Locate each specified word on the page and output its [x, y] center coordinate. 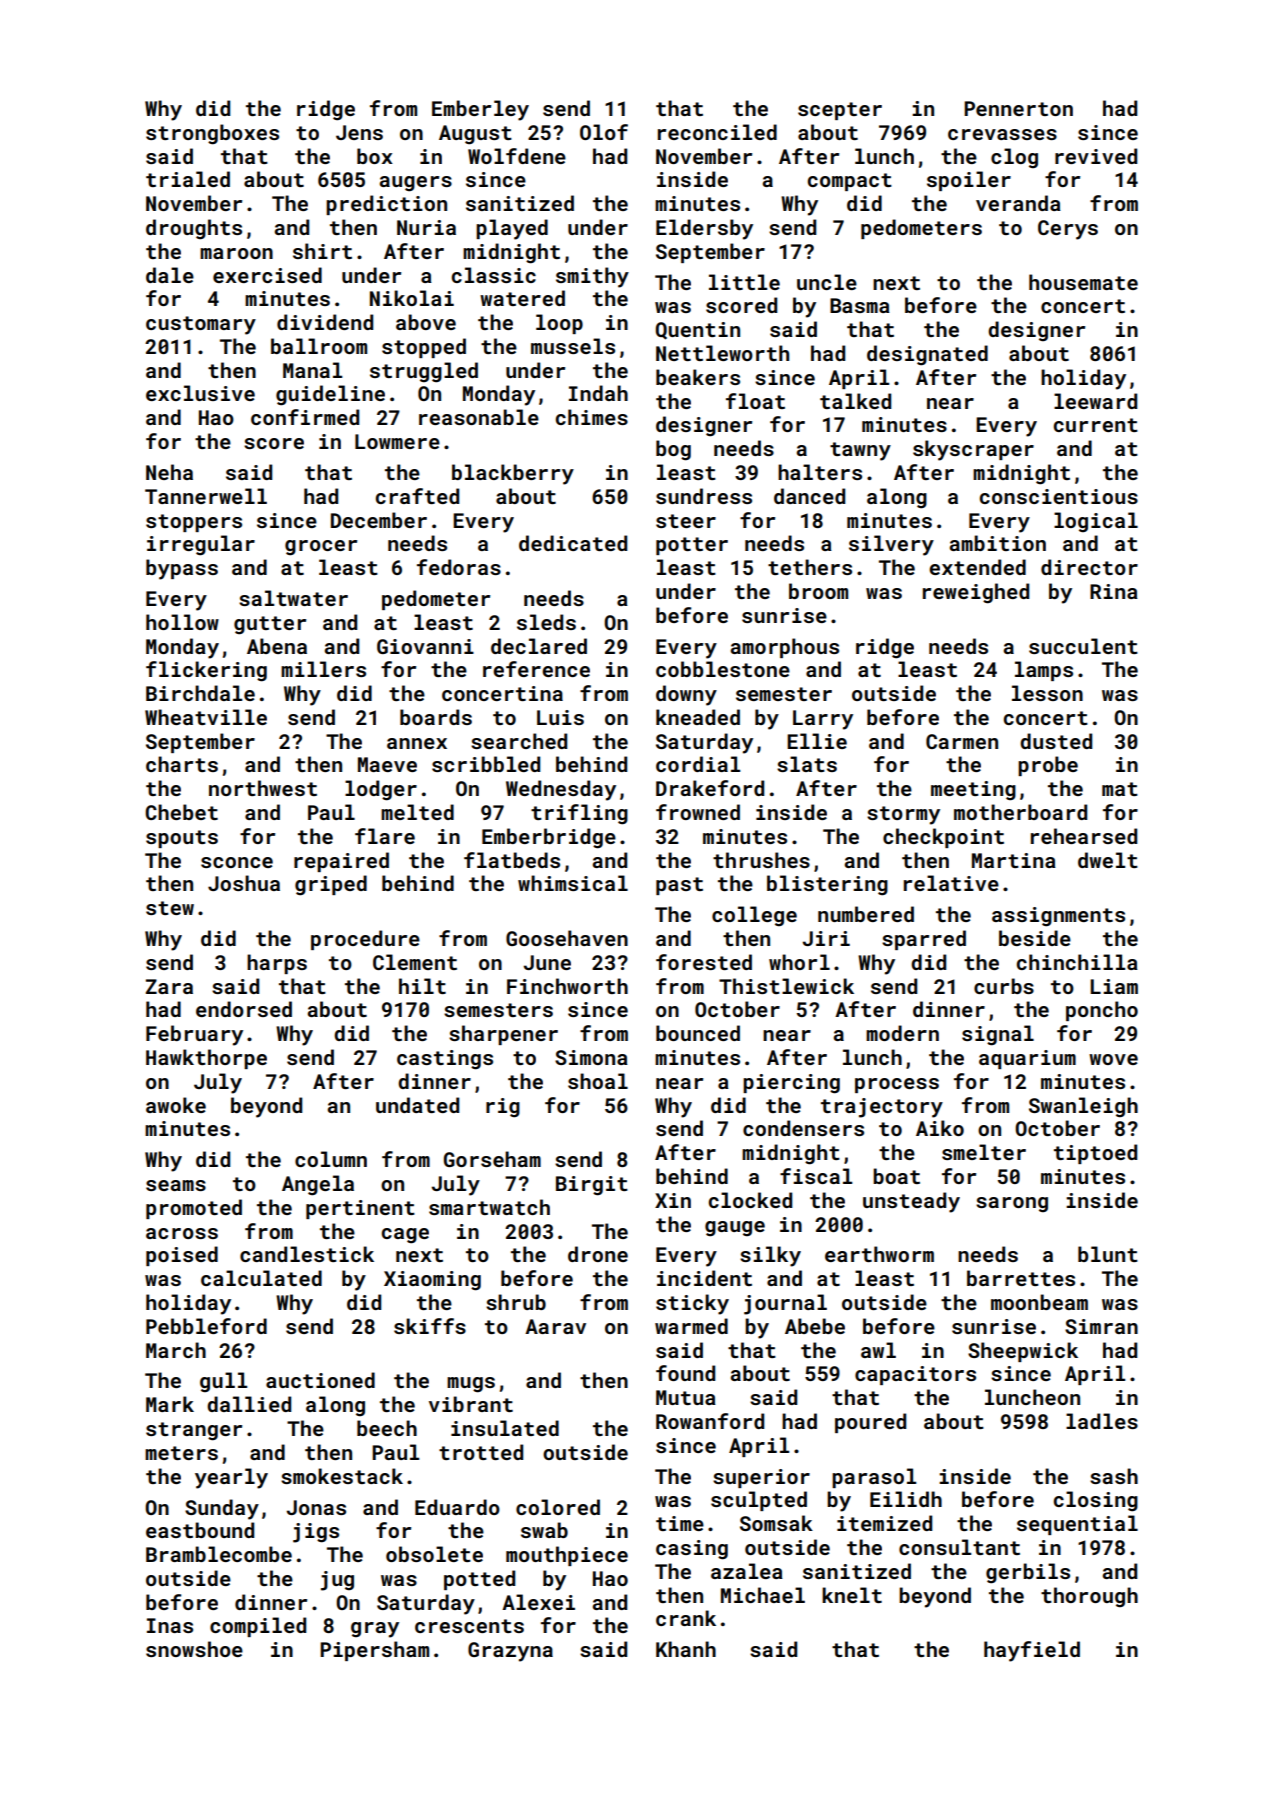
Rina [1114, 591]
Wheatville [206, 717]
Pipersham [374, 1651]
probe [1048, 766]
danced [809, 496]
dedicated [573, 543]
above [426, 322]
